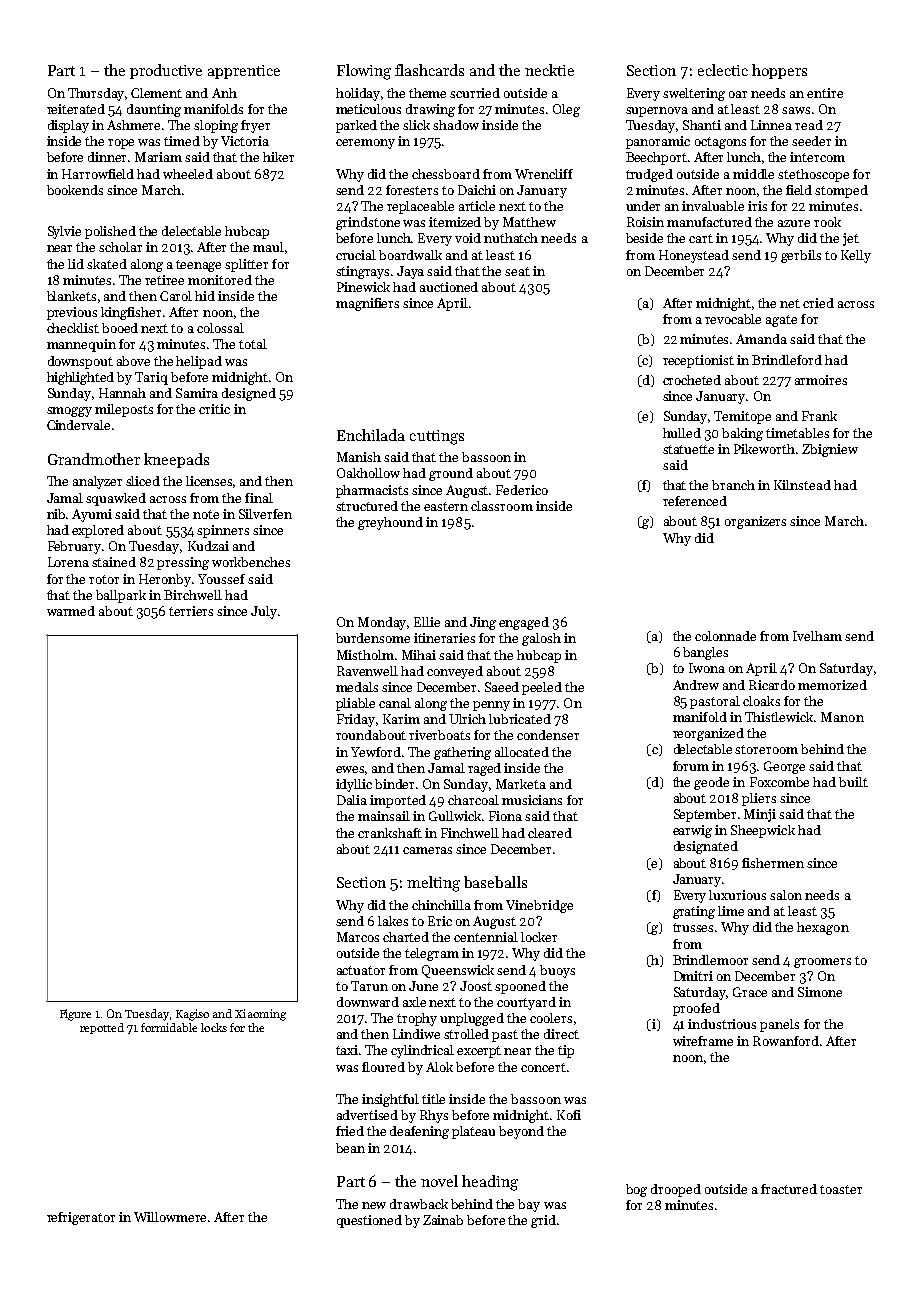 The height and width of the image is (1308, 924). I want to click on hexagon, so click(823, 928).
